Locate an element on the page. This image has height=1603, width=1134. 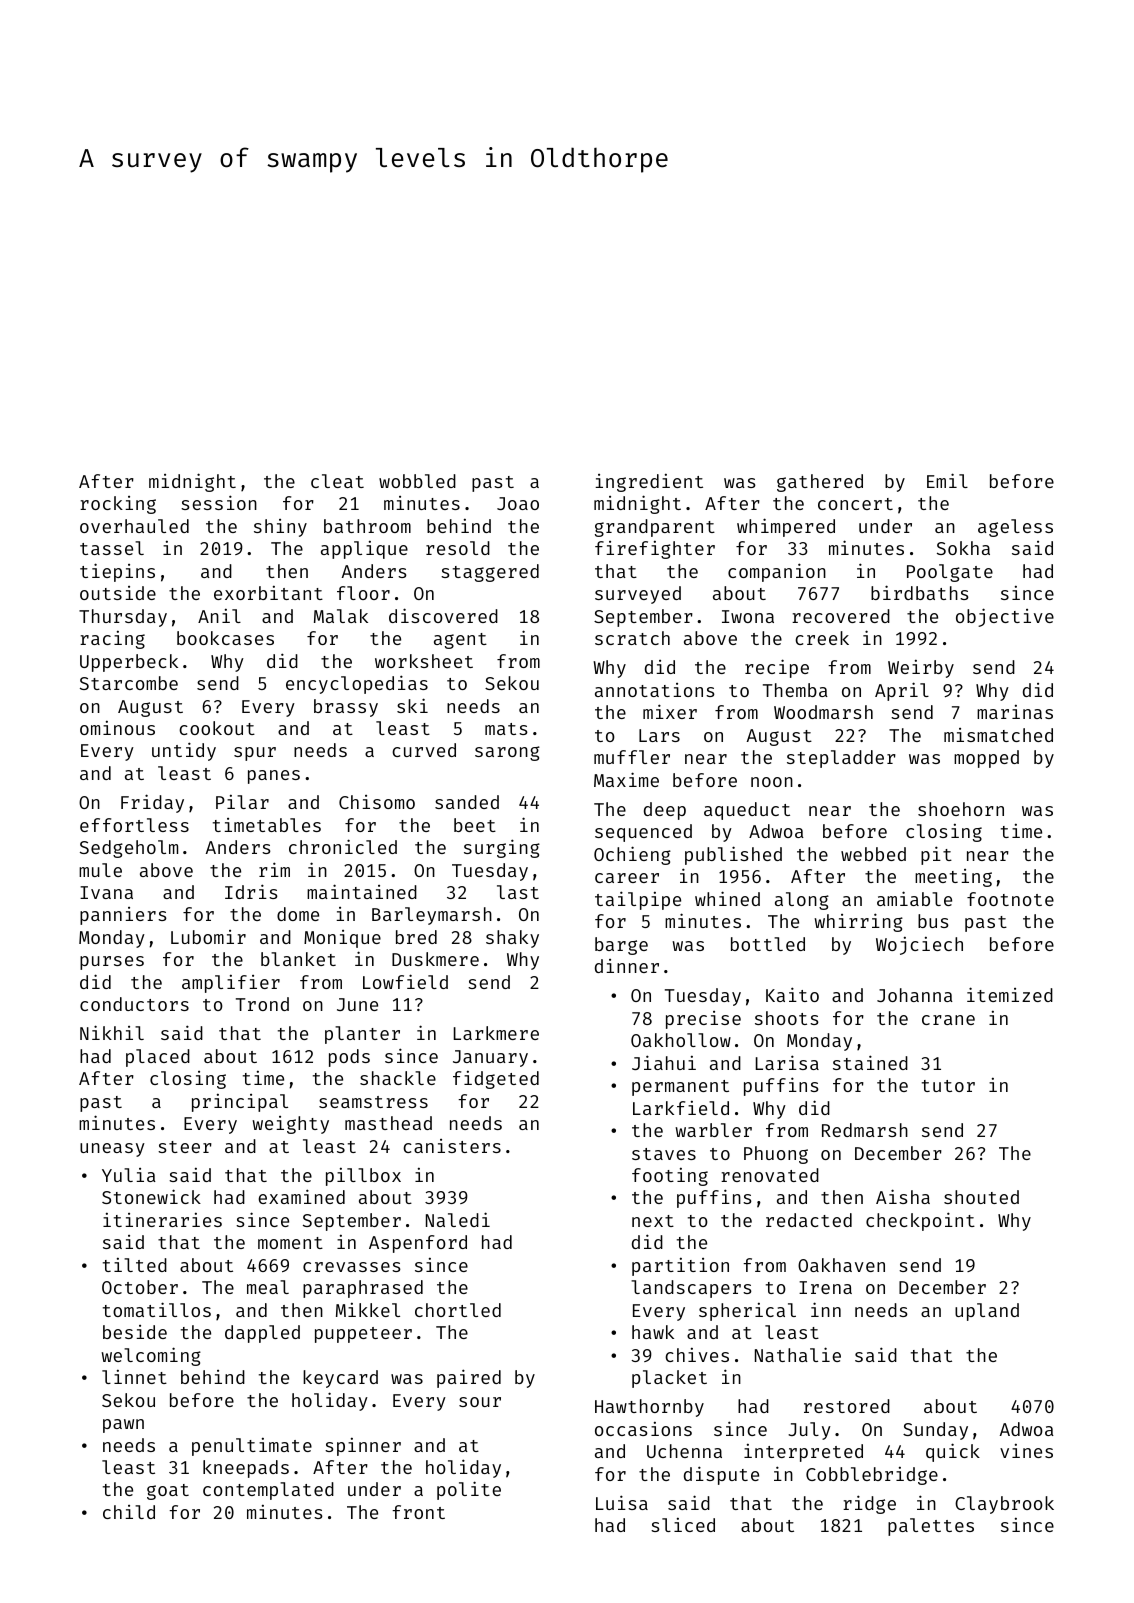
beside is located at coordinates (135, 1332).
